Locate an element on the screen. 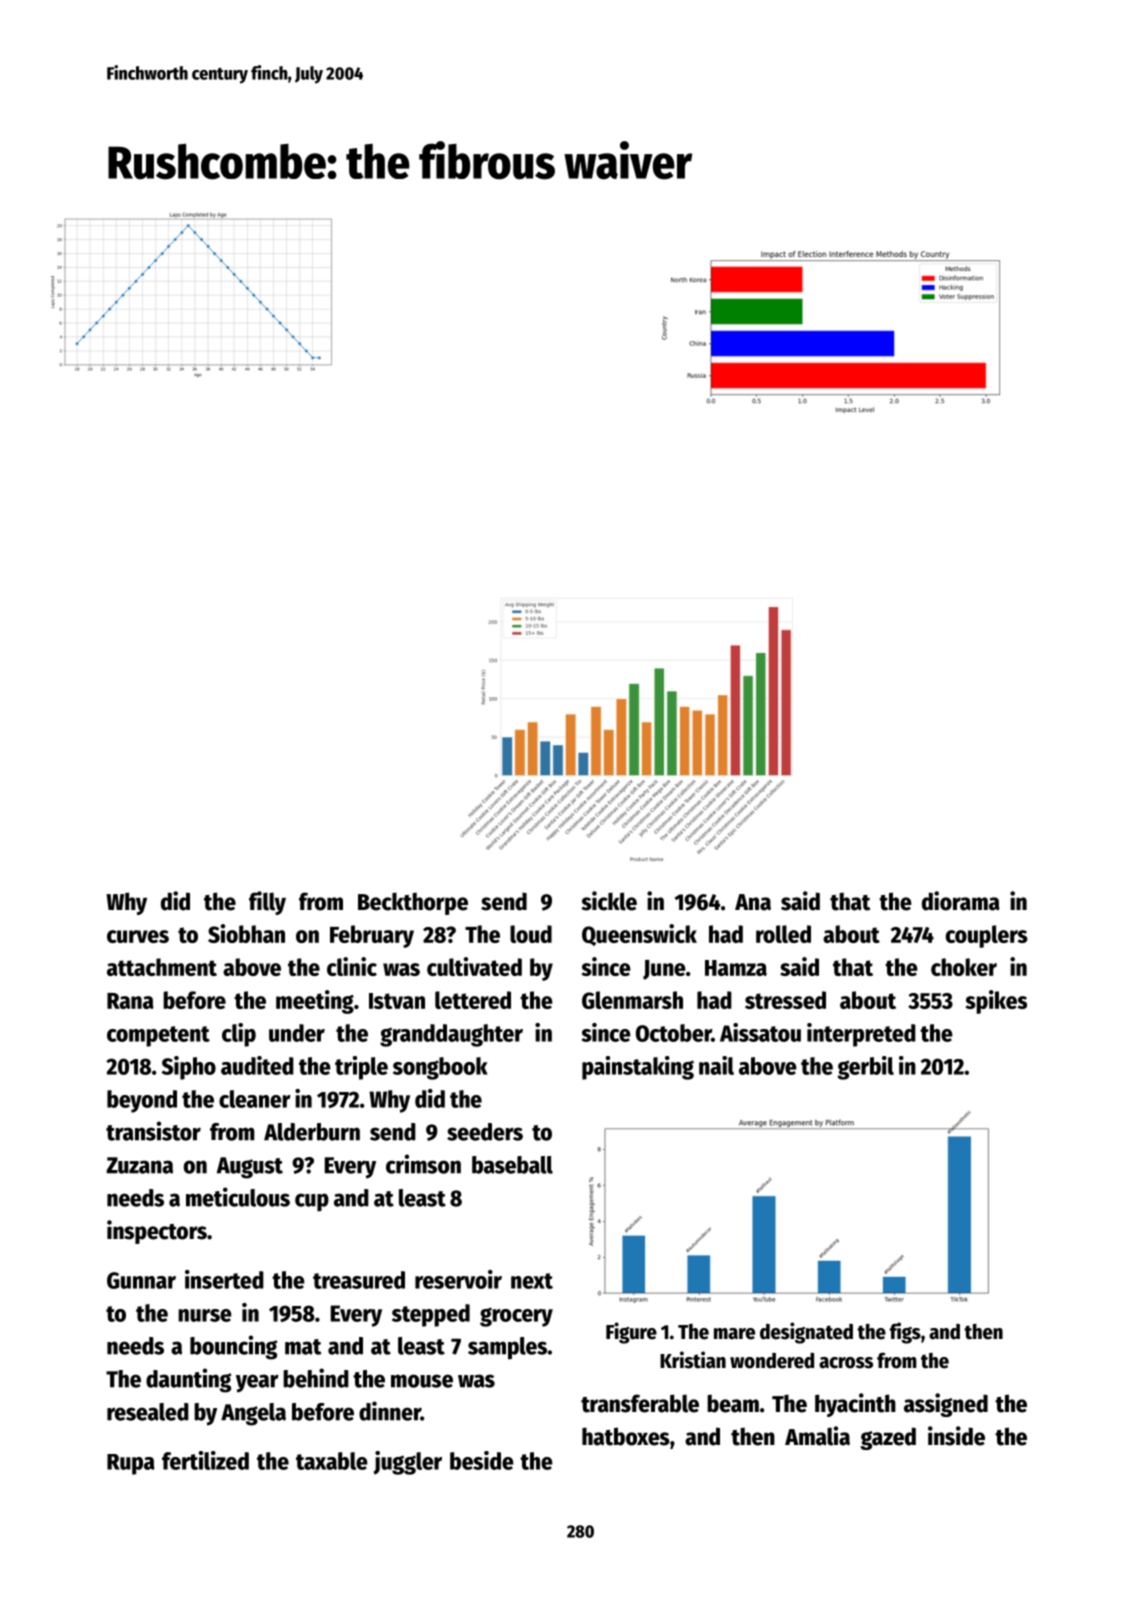 This screenshot has height=1604, width=1134. beside is located at coordinates (482, 1460).
